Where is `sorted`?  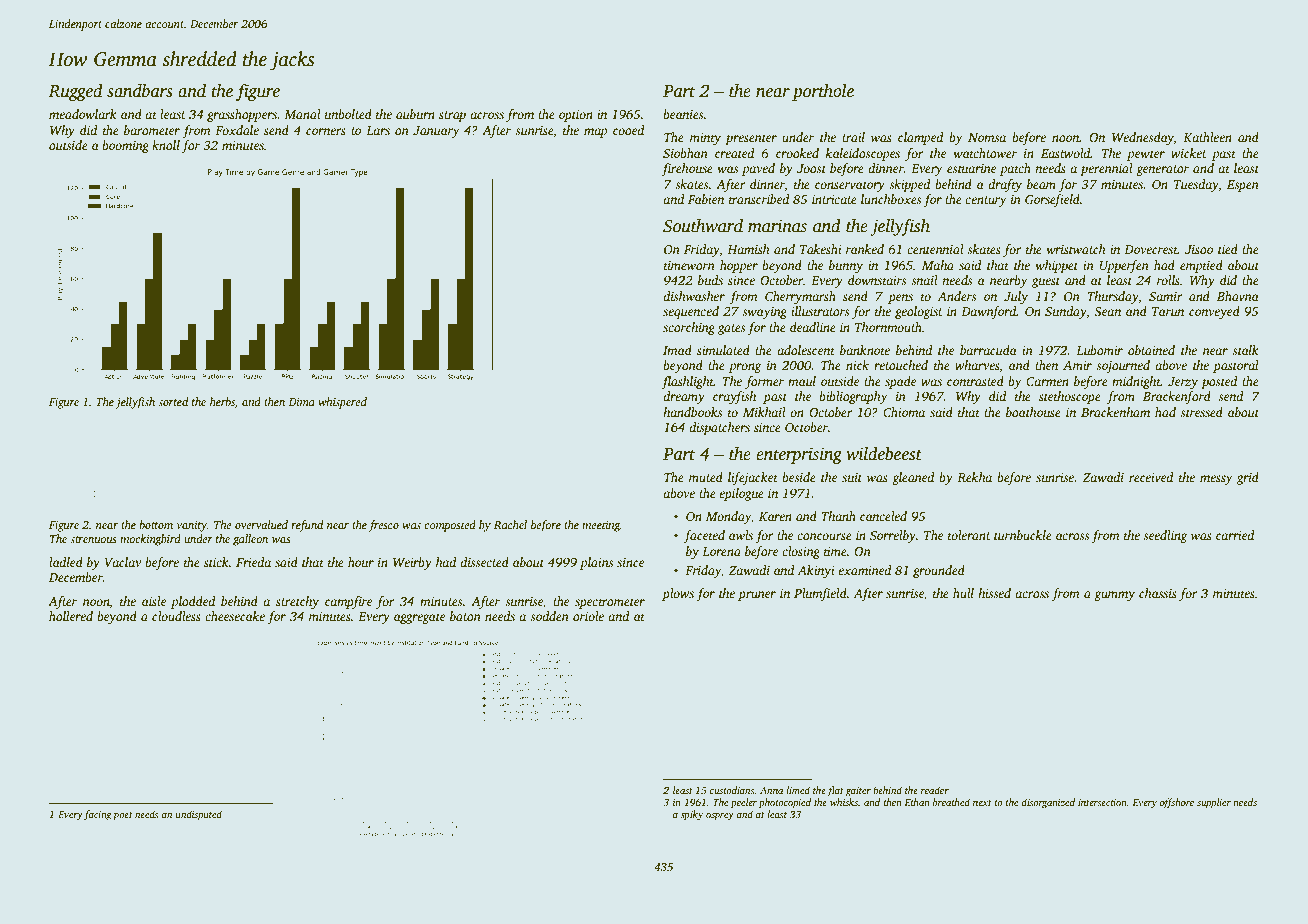
sorted is located at coordinates (173, 401).
